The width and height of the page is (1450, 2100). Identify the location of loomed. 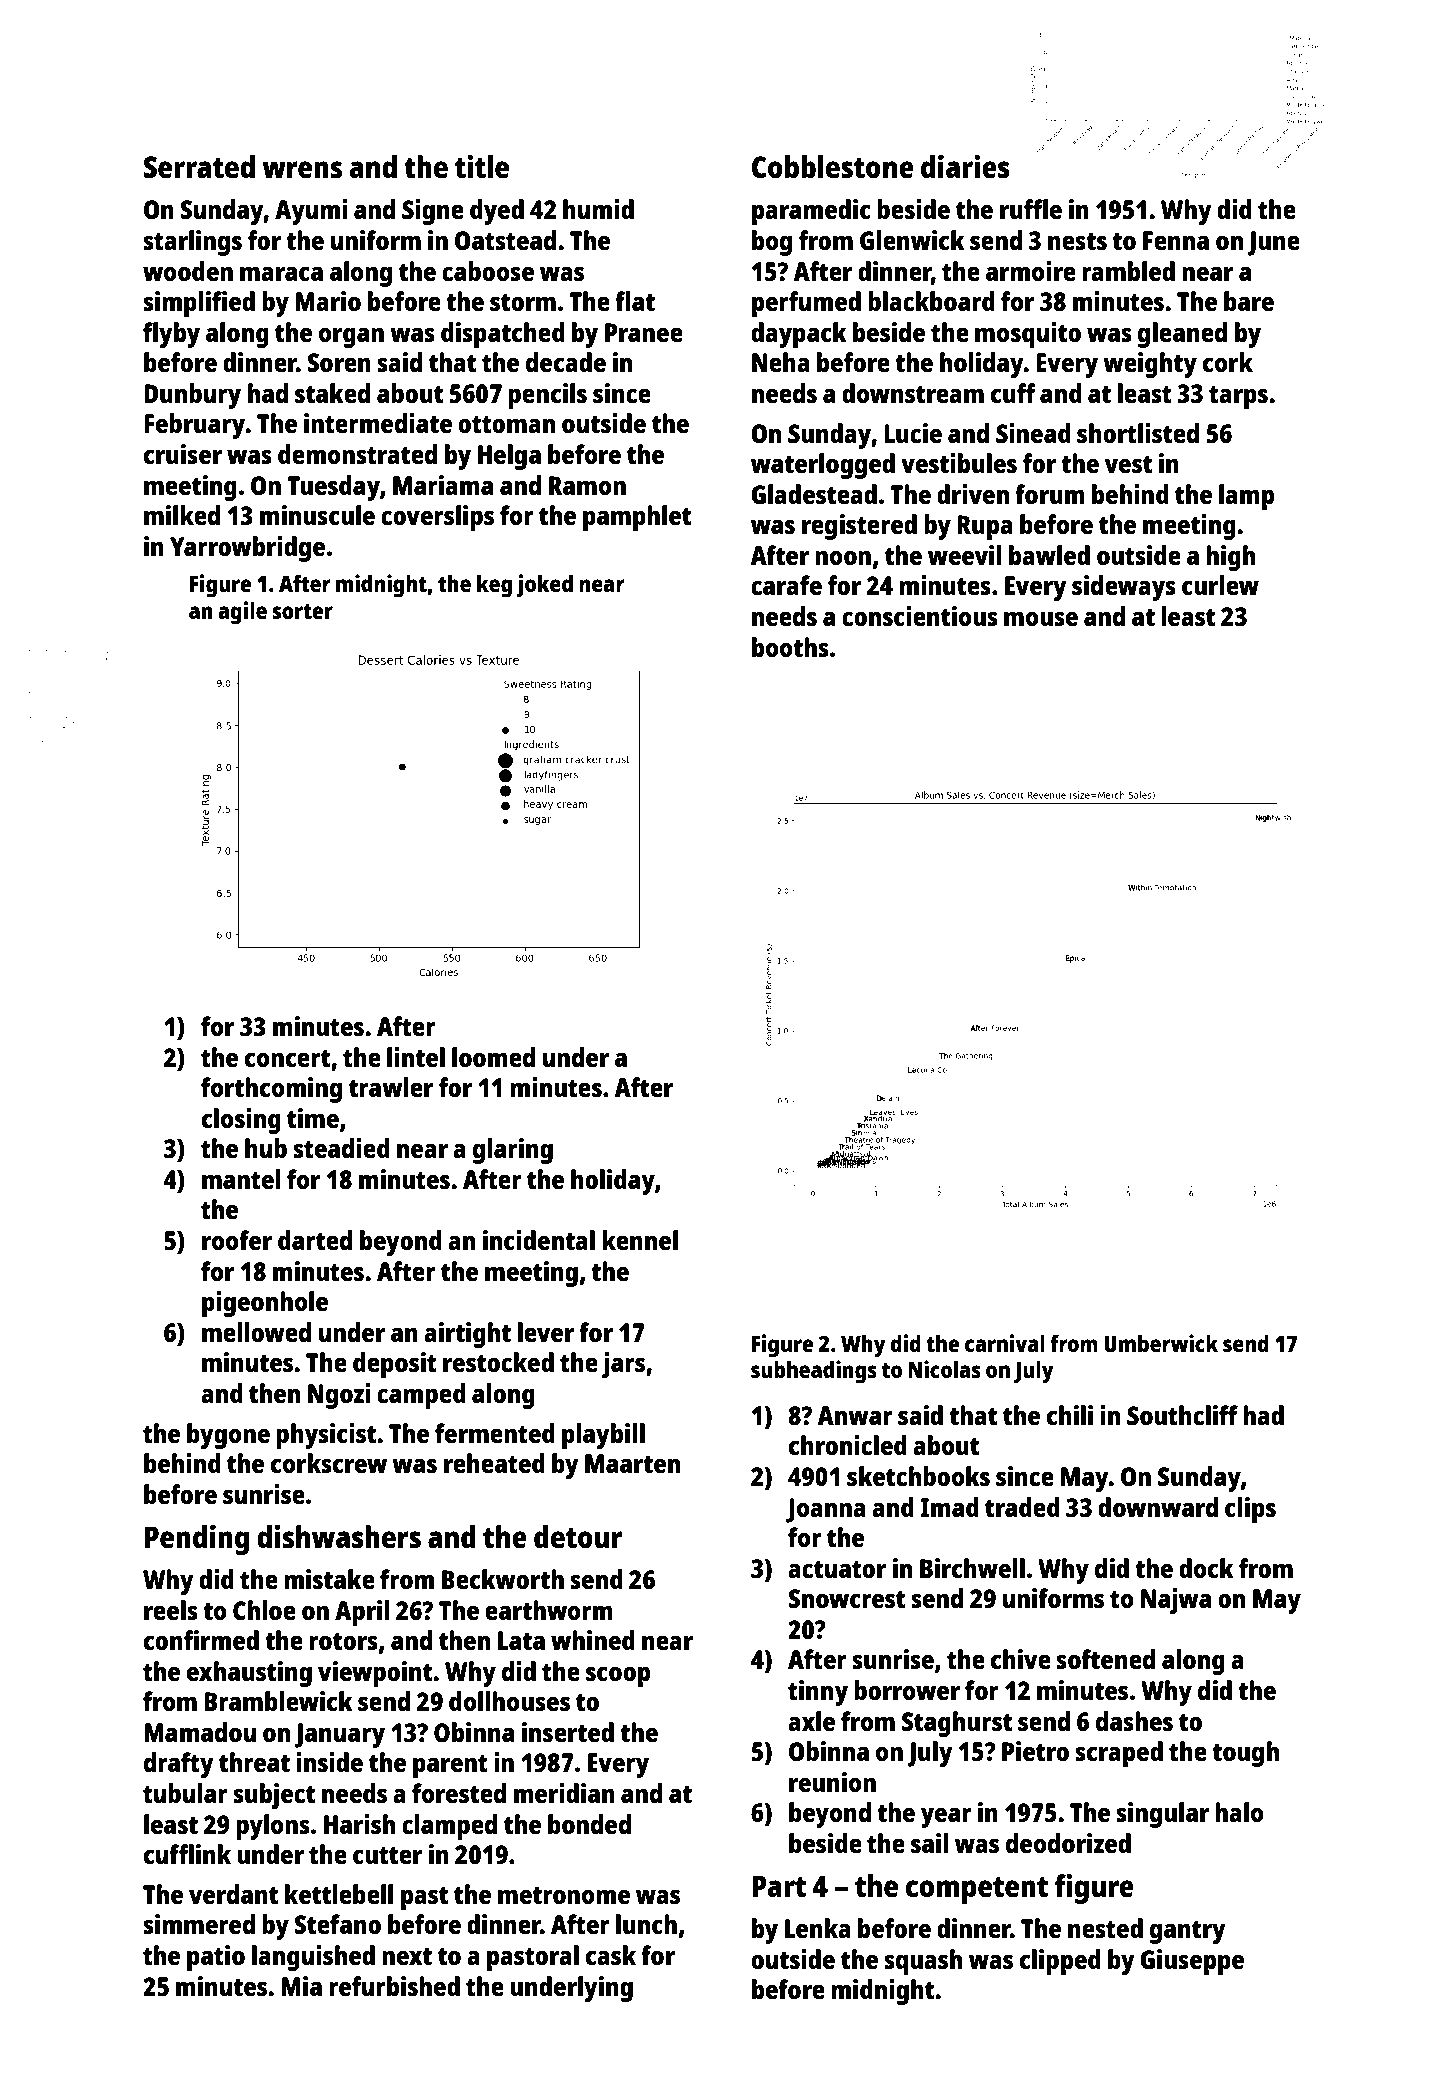
(493, 1057).
